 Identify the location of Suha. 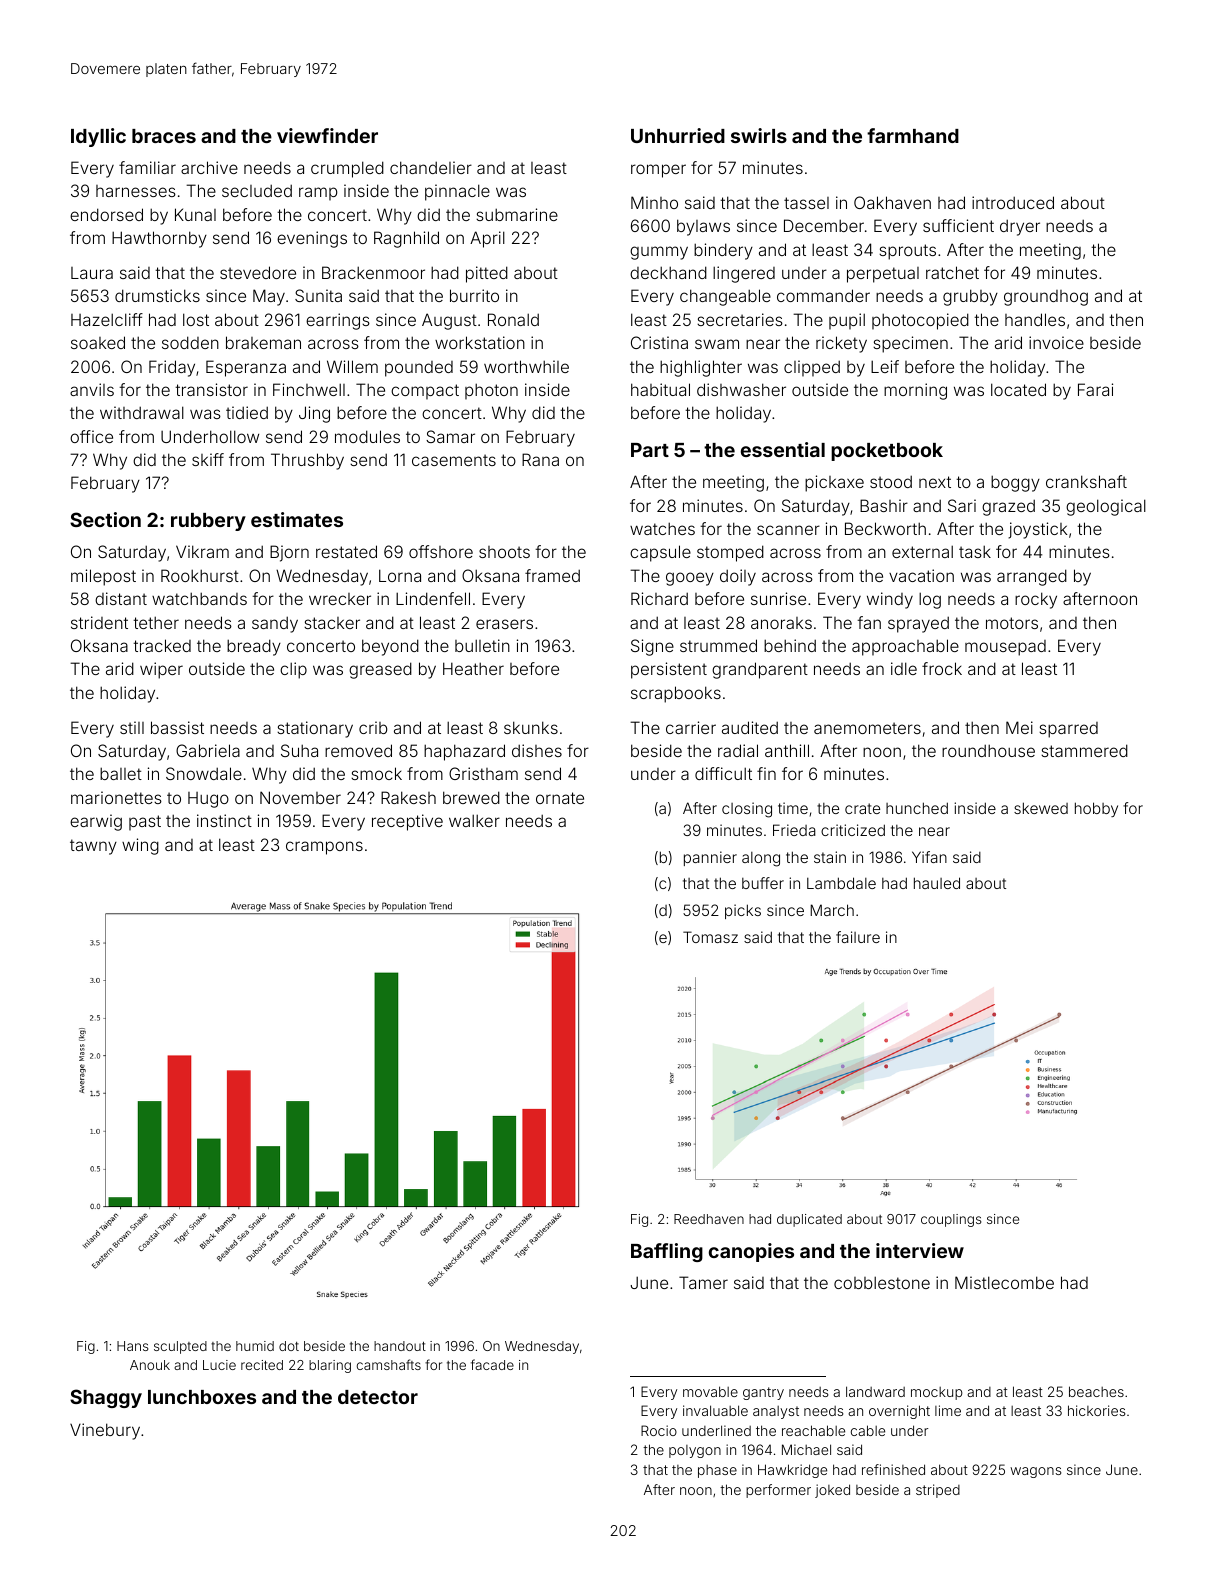
(299, 750).
